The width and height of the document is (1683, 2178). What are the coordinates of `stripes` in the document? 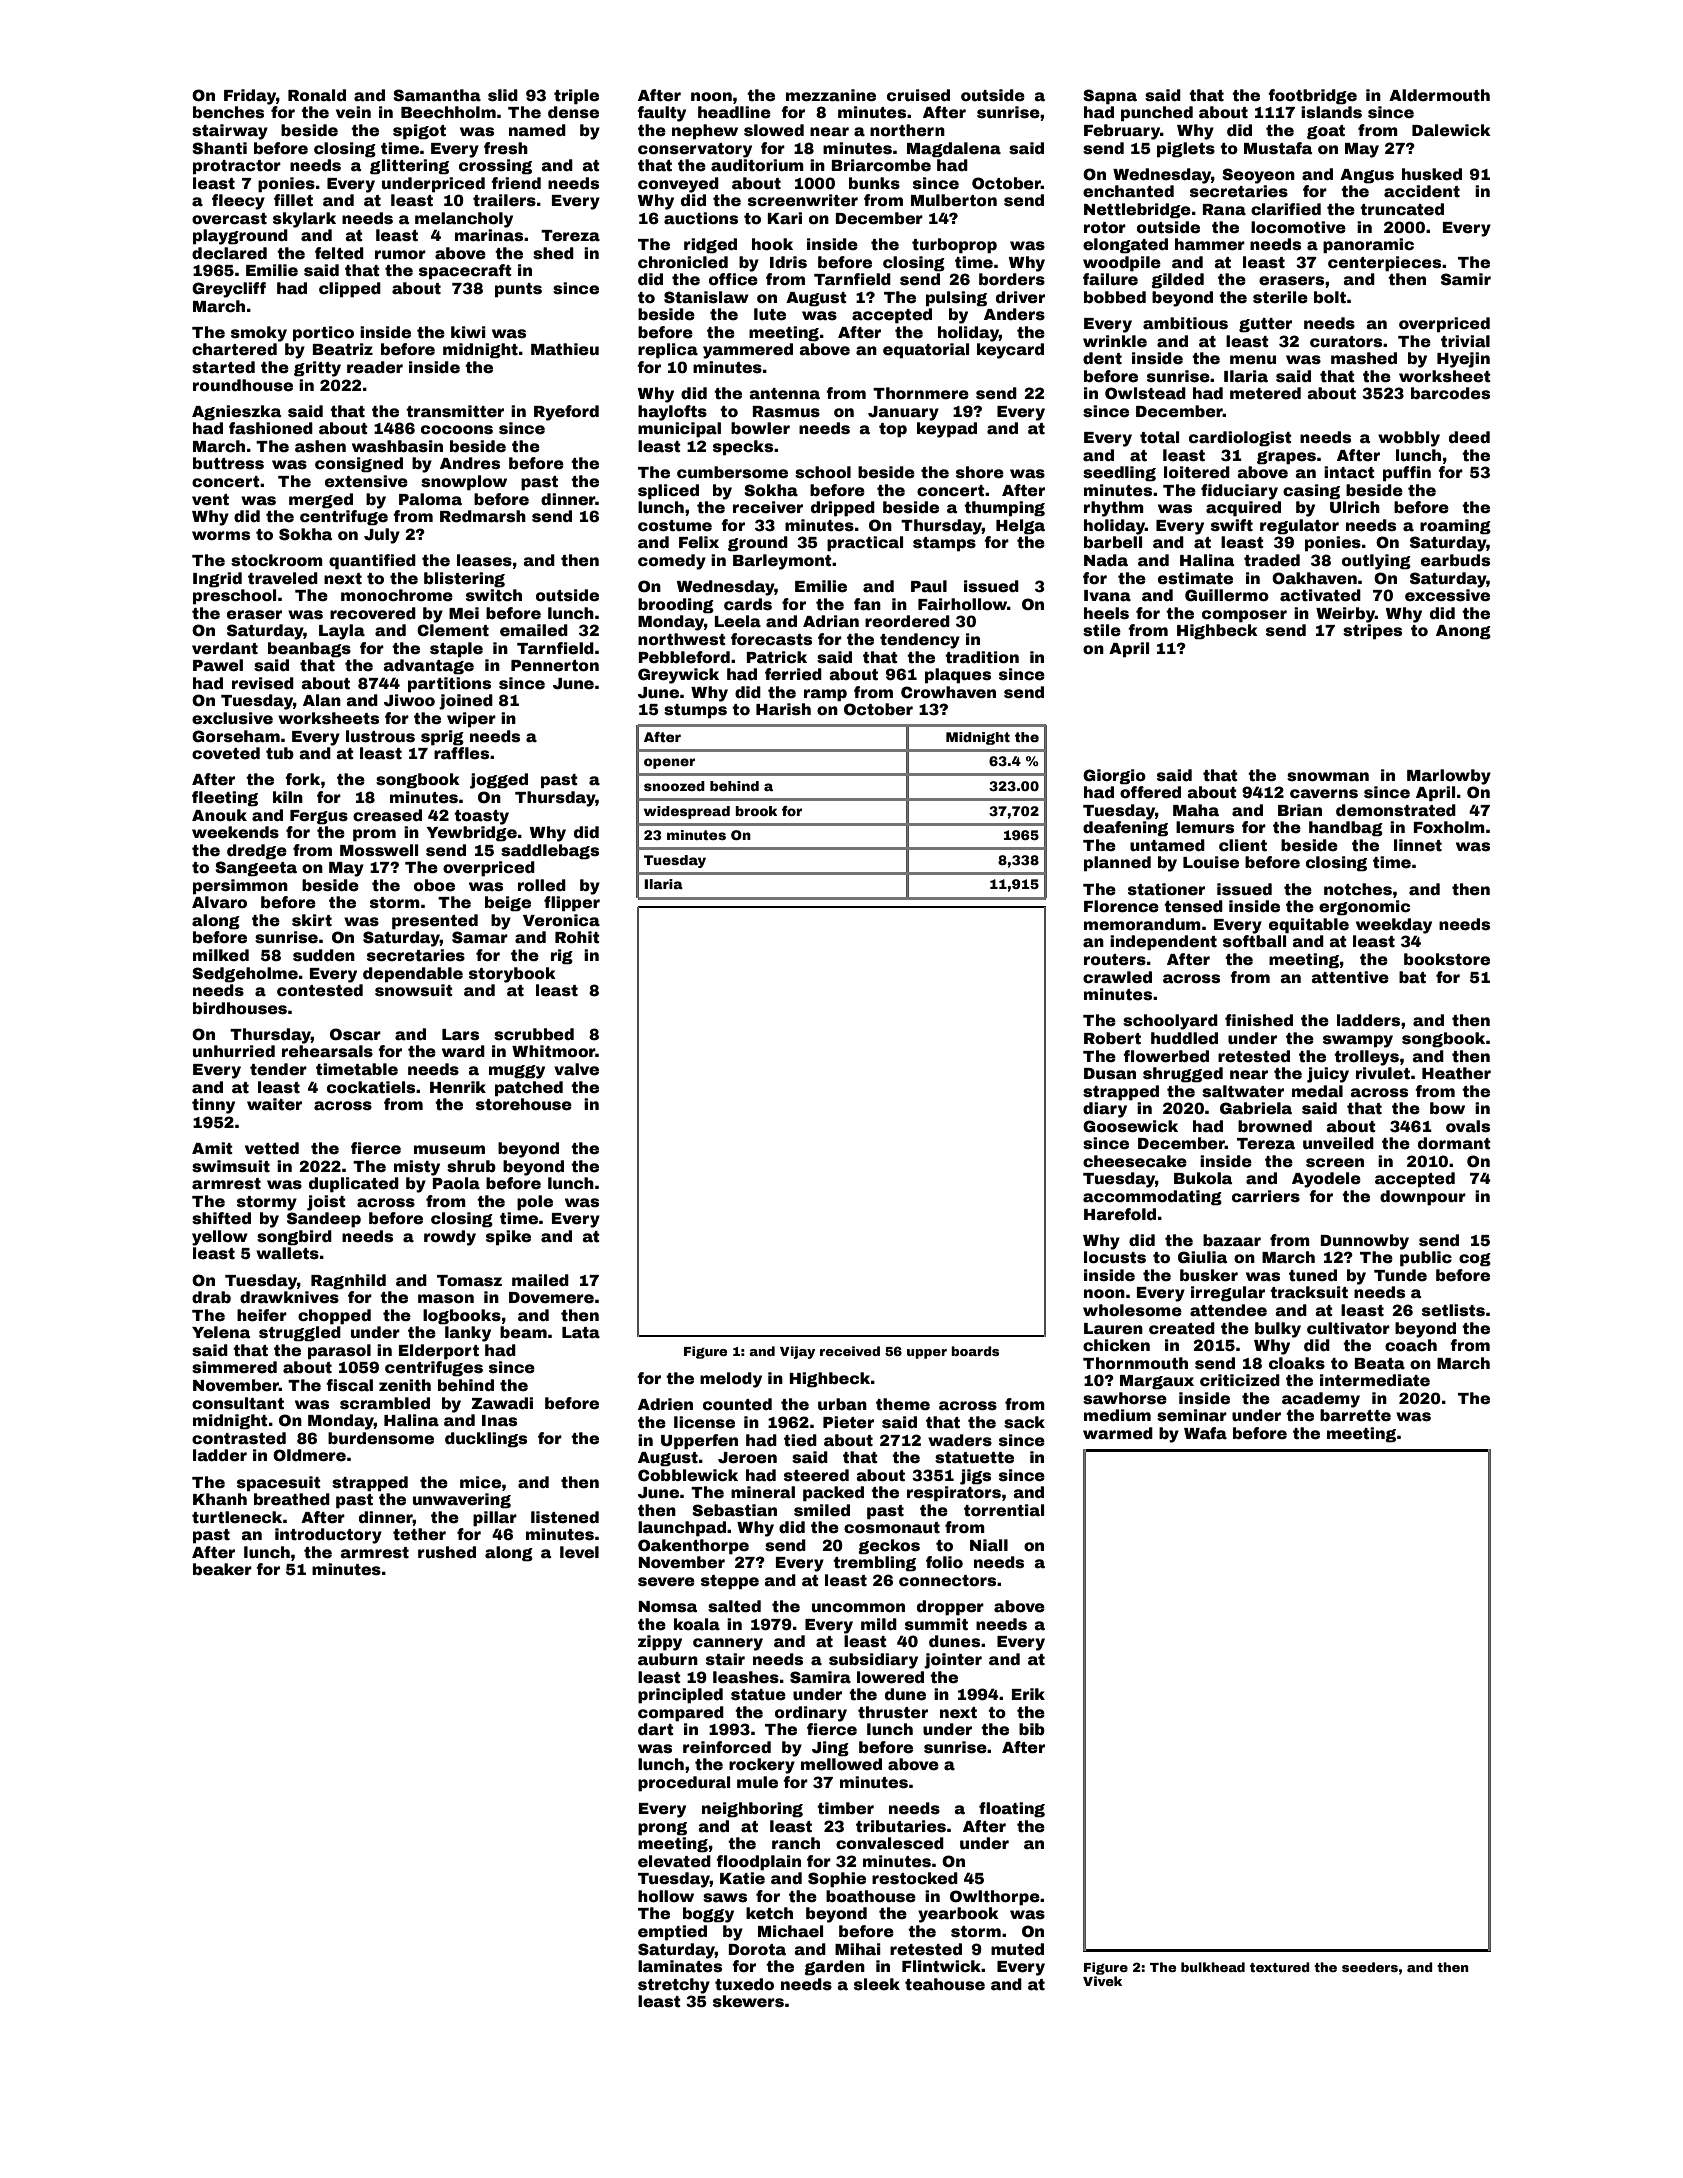 It's located at (1372, 632).
